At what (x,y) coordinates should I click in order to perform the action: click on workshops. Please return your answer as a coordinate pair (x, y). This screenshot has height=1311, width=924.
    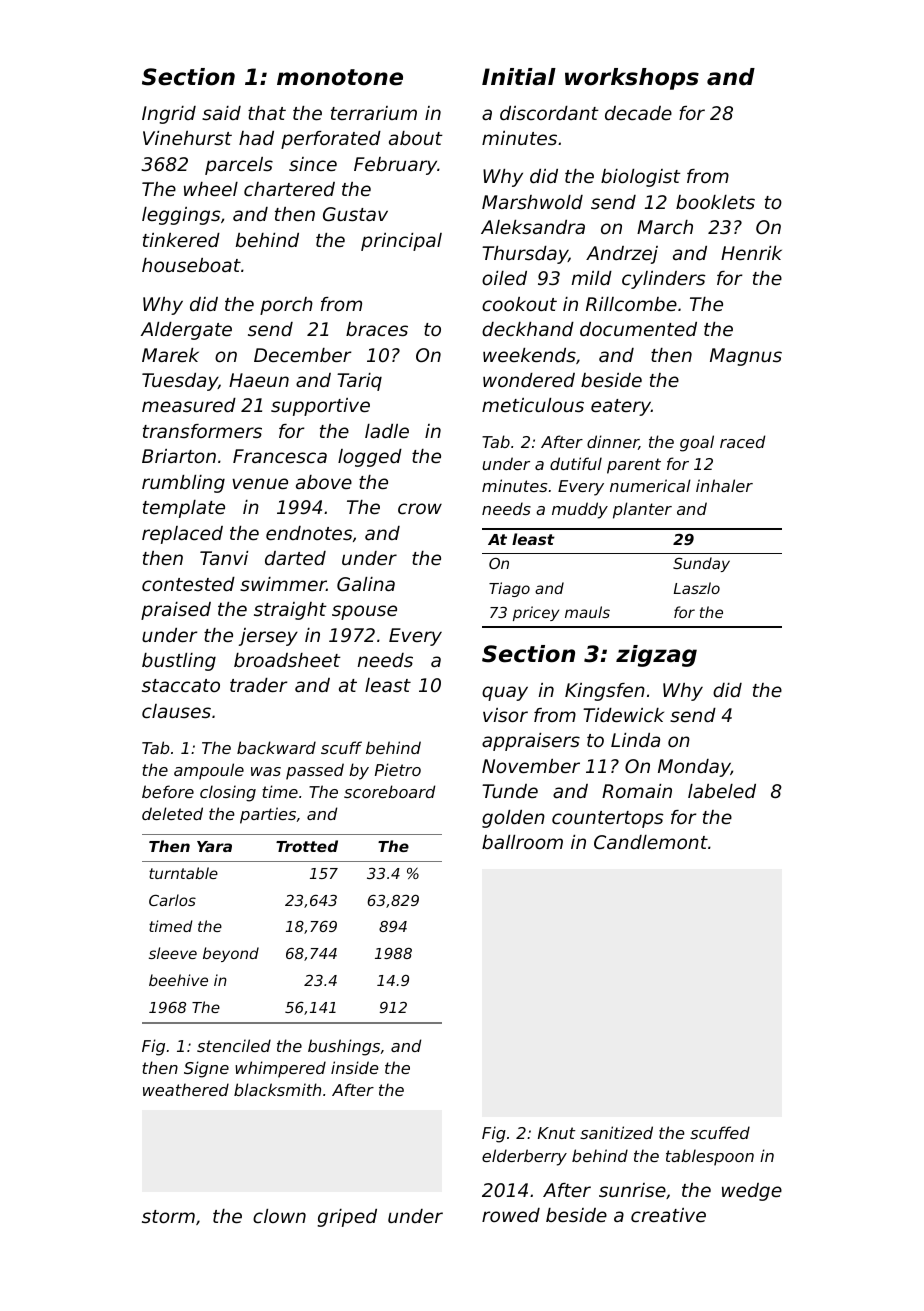
    Looking at the image, I should click on (632, 79).
